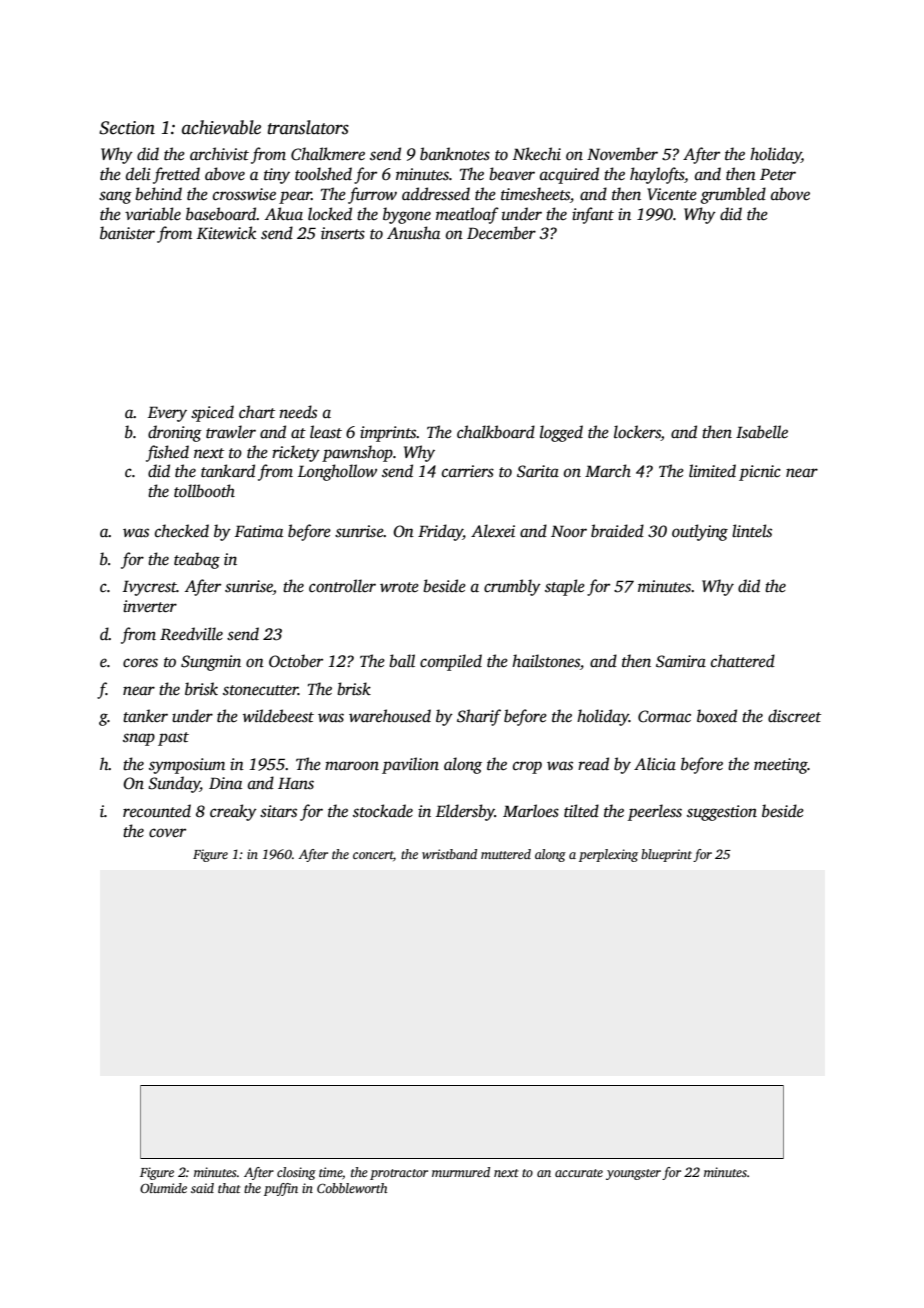 The image size is (924, 1308). I want to click on Sharif, so click(479, 717).
